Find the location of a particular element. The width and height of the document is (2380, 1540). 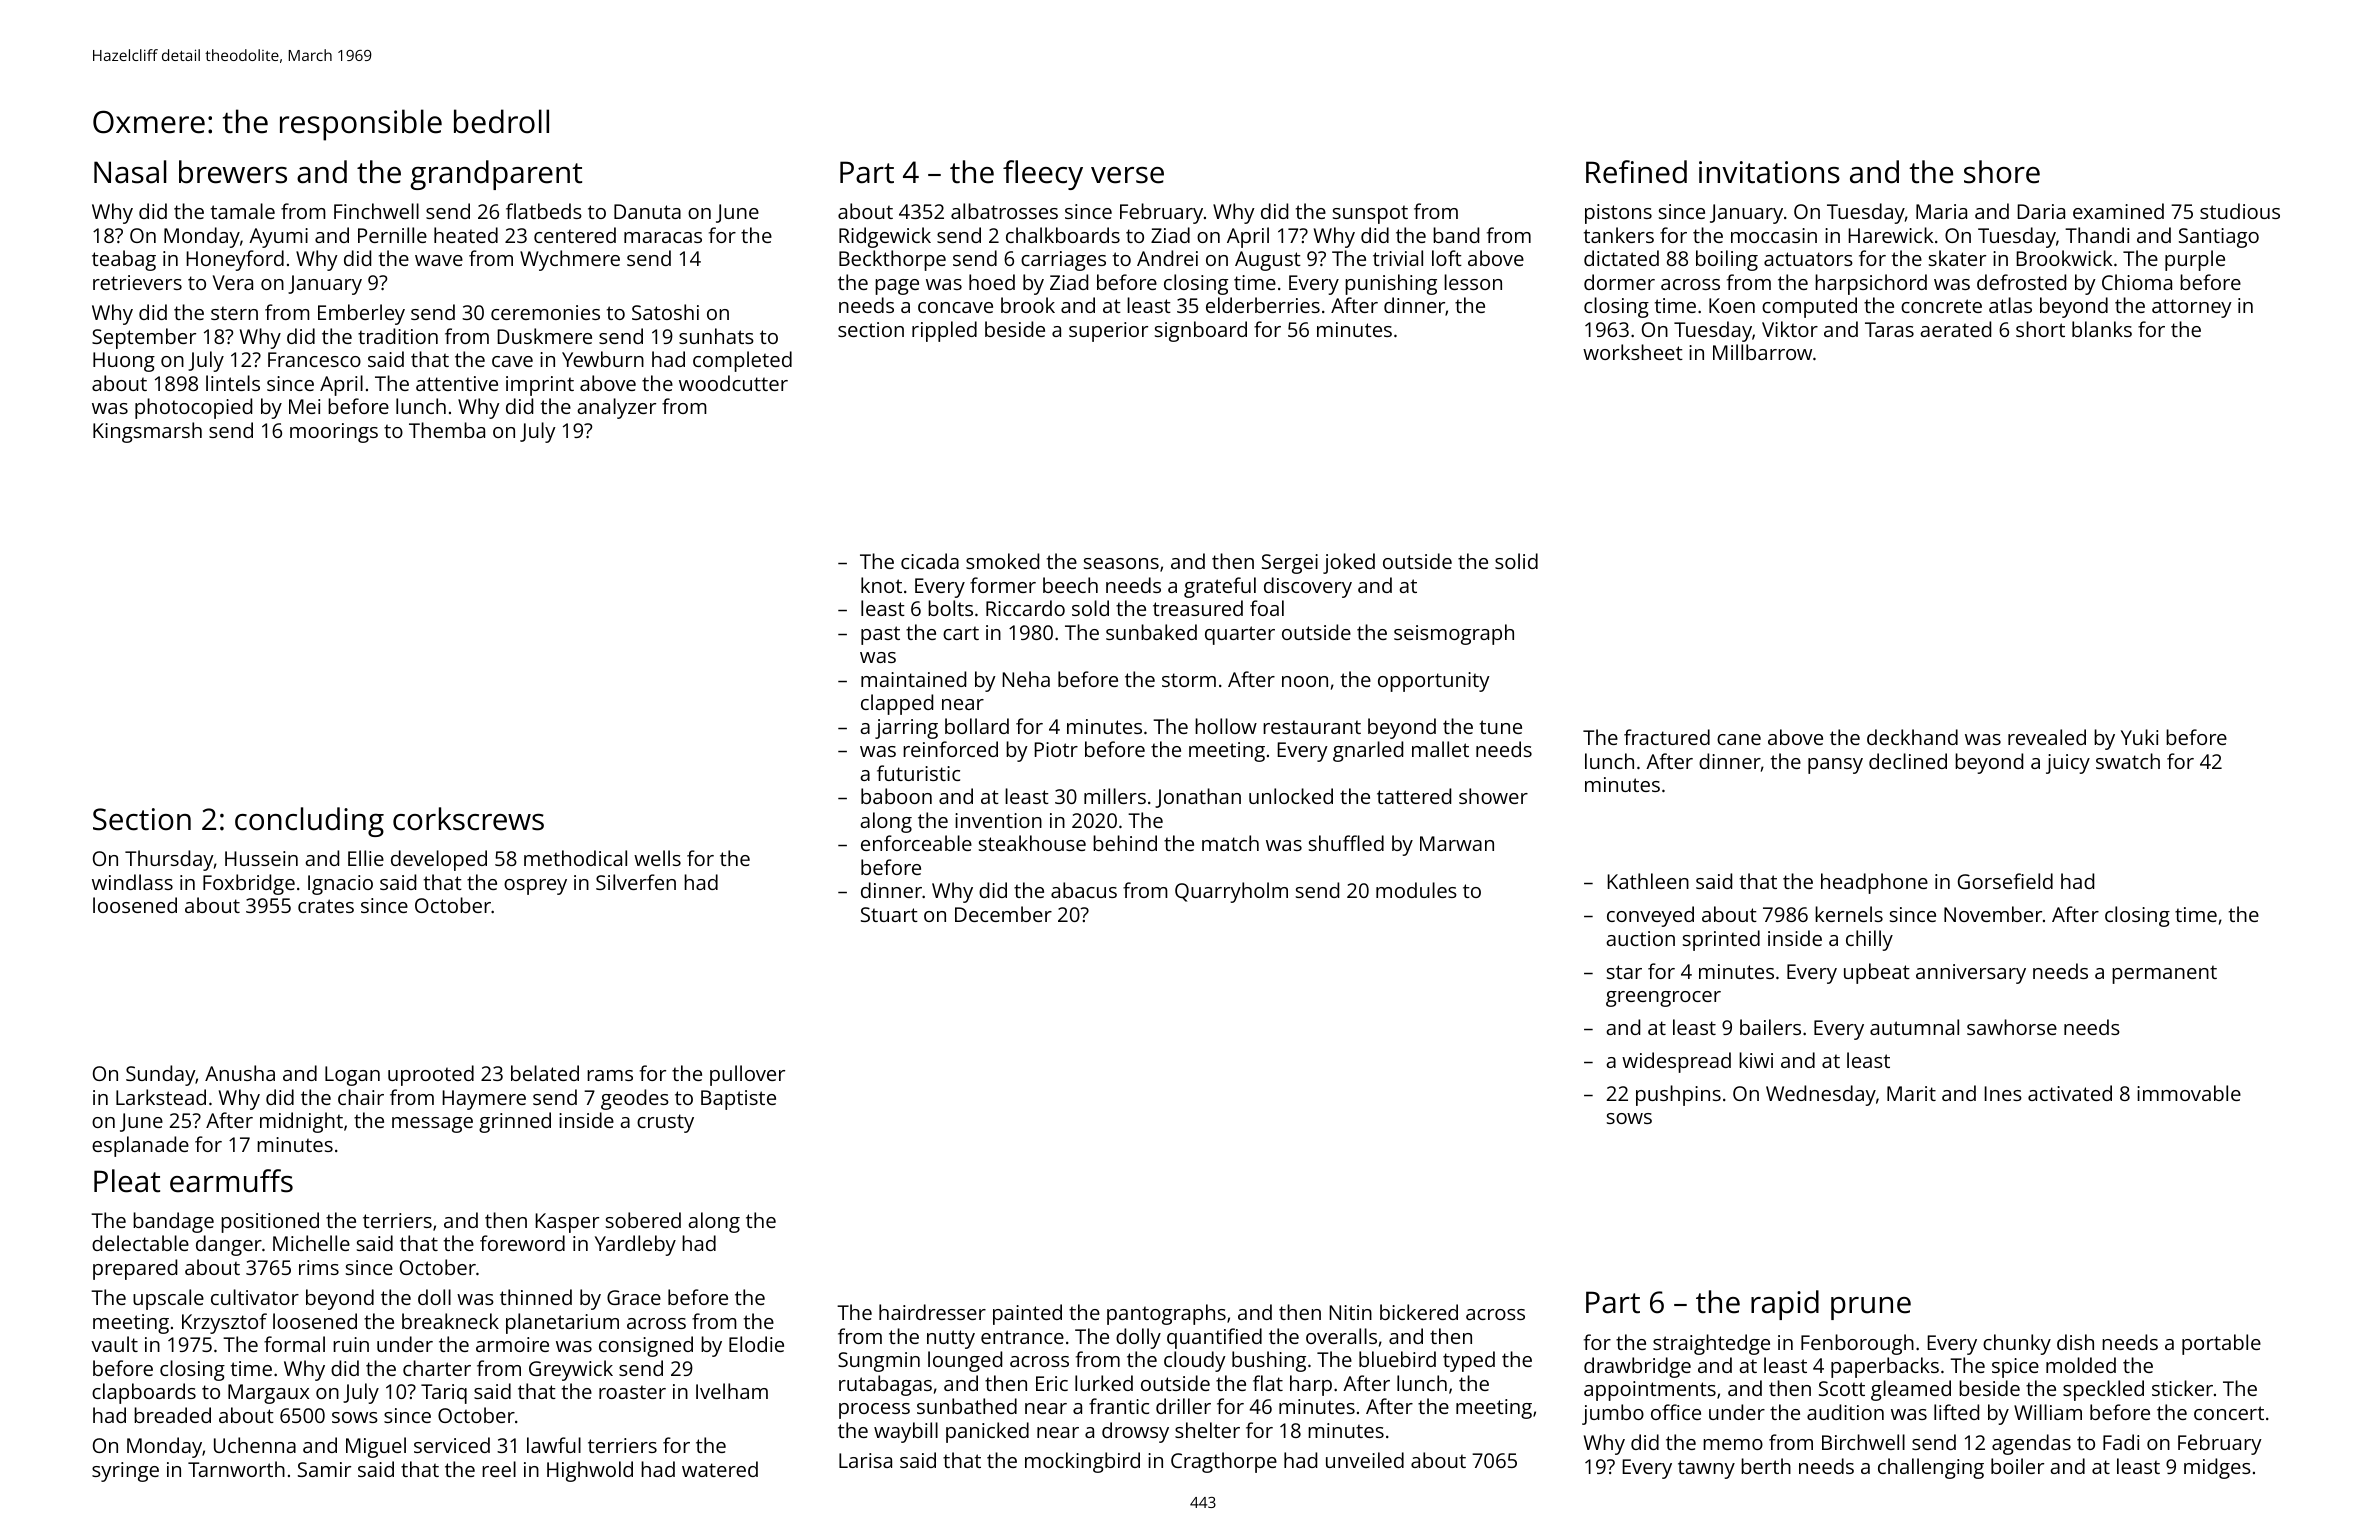

December is located at coordinates (1003, 914).
